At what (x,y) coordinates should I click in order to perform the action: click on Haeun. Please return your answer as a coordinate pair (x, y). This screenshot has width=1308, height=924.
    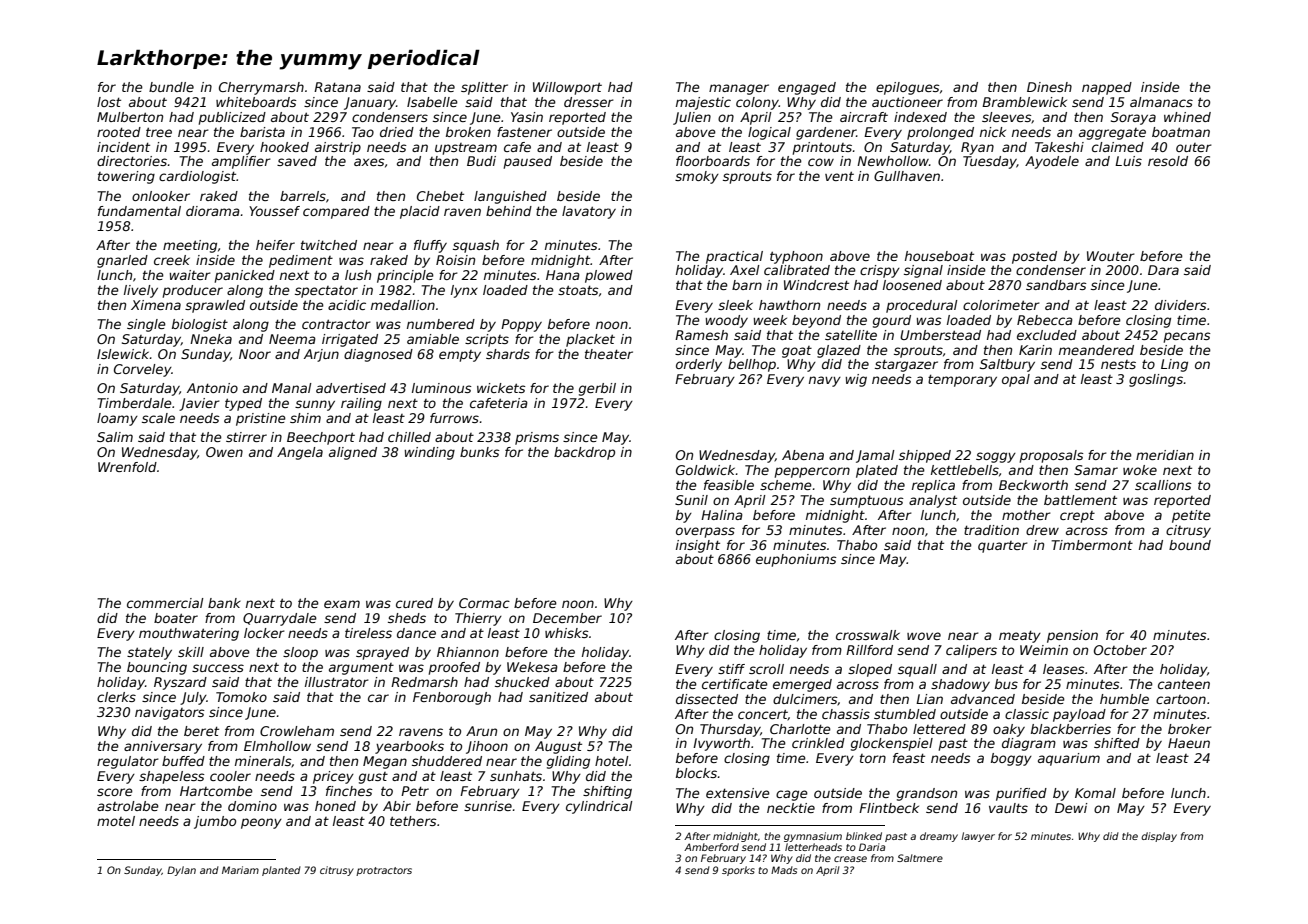
    Looking at the image, I should click on (1189, 743).
